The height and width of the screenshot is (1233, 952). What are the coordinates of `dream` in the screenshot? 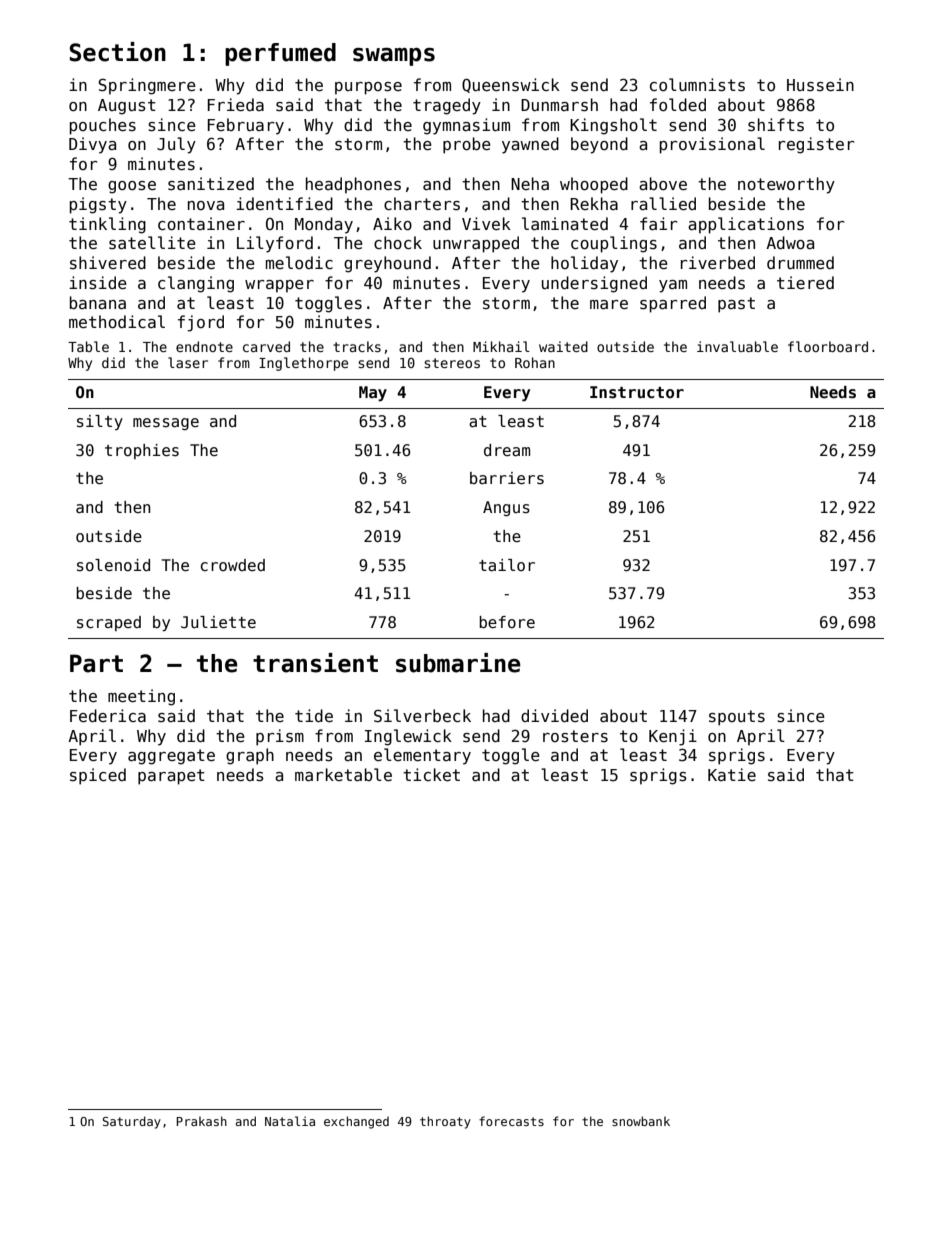 It's located at (507, 450).
